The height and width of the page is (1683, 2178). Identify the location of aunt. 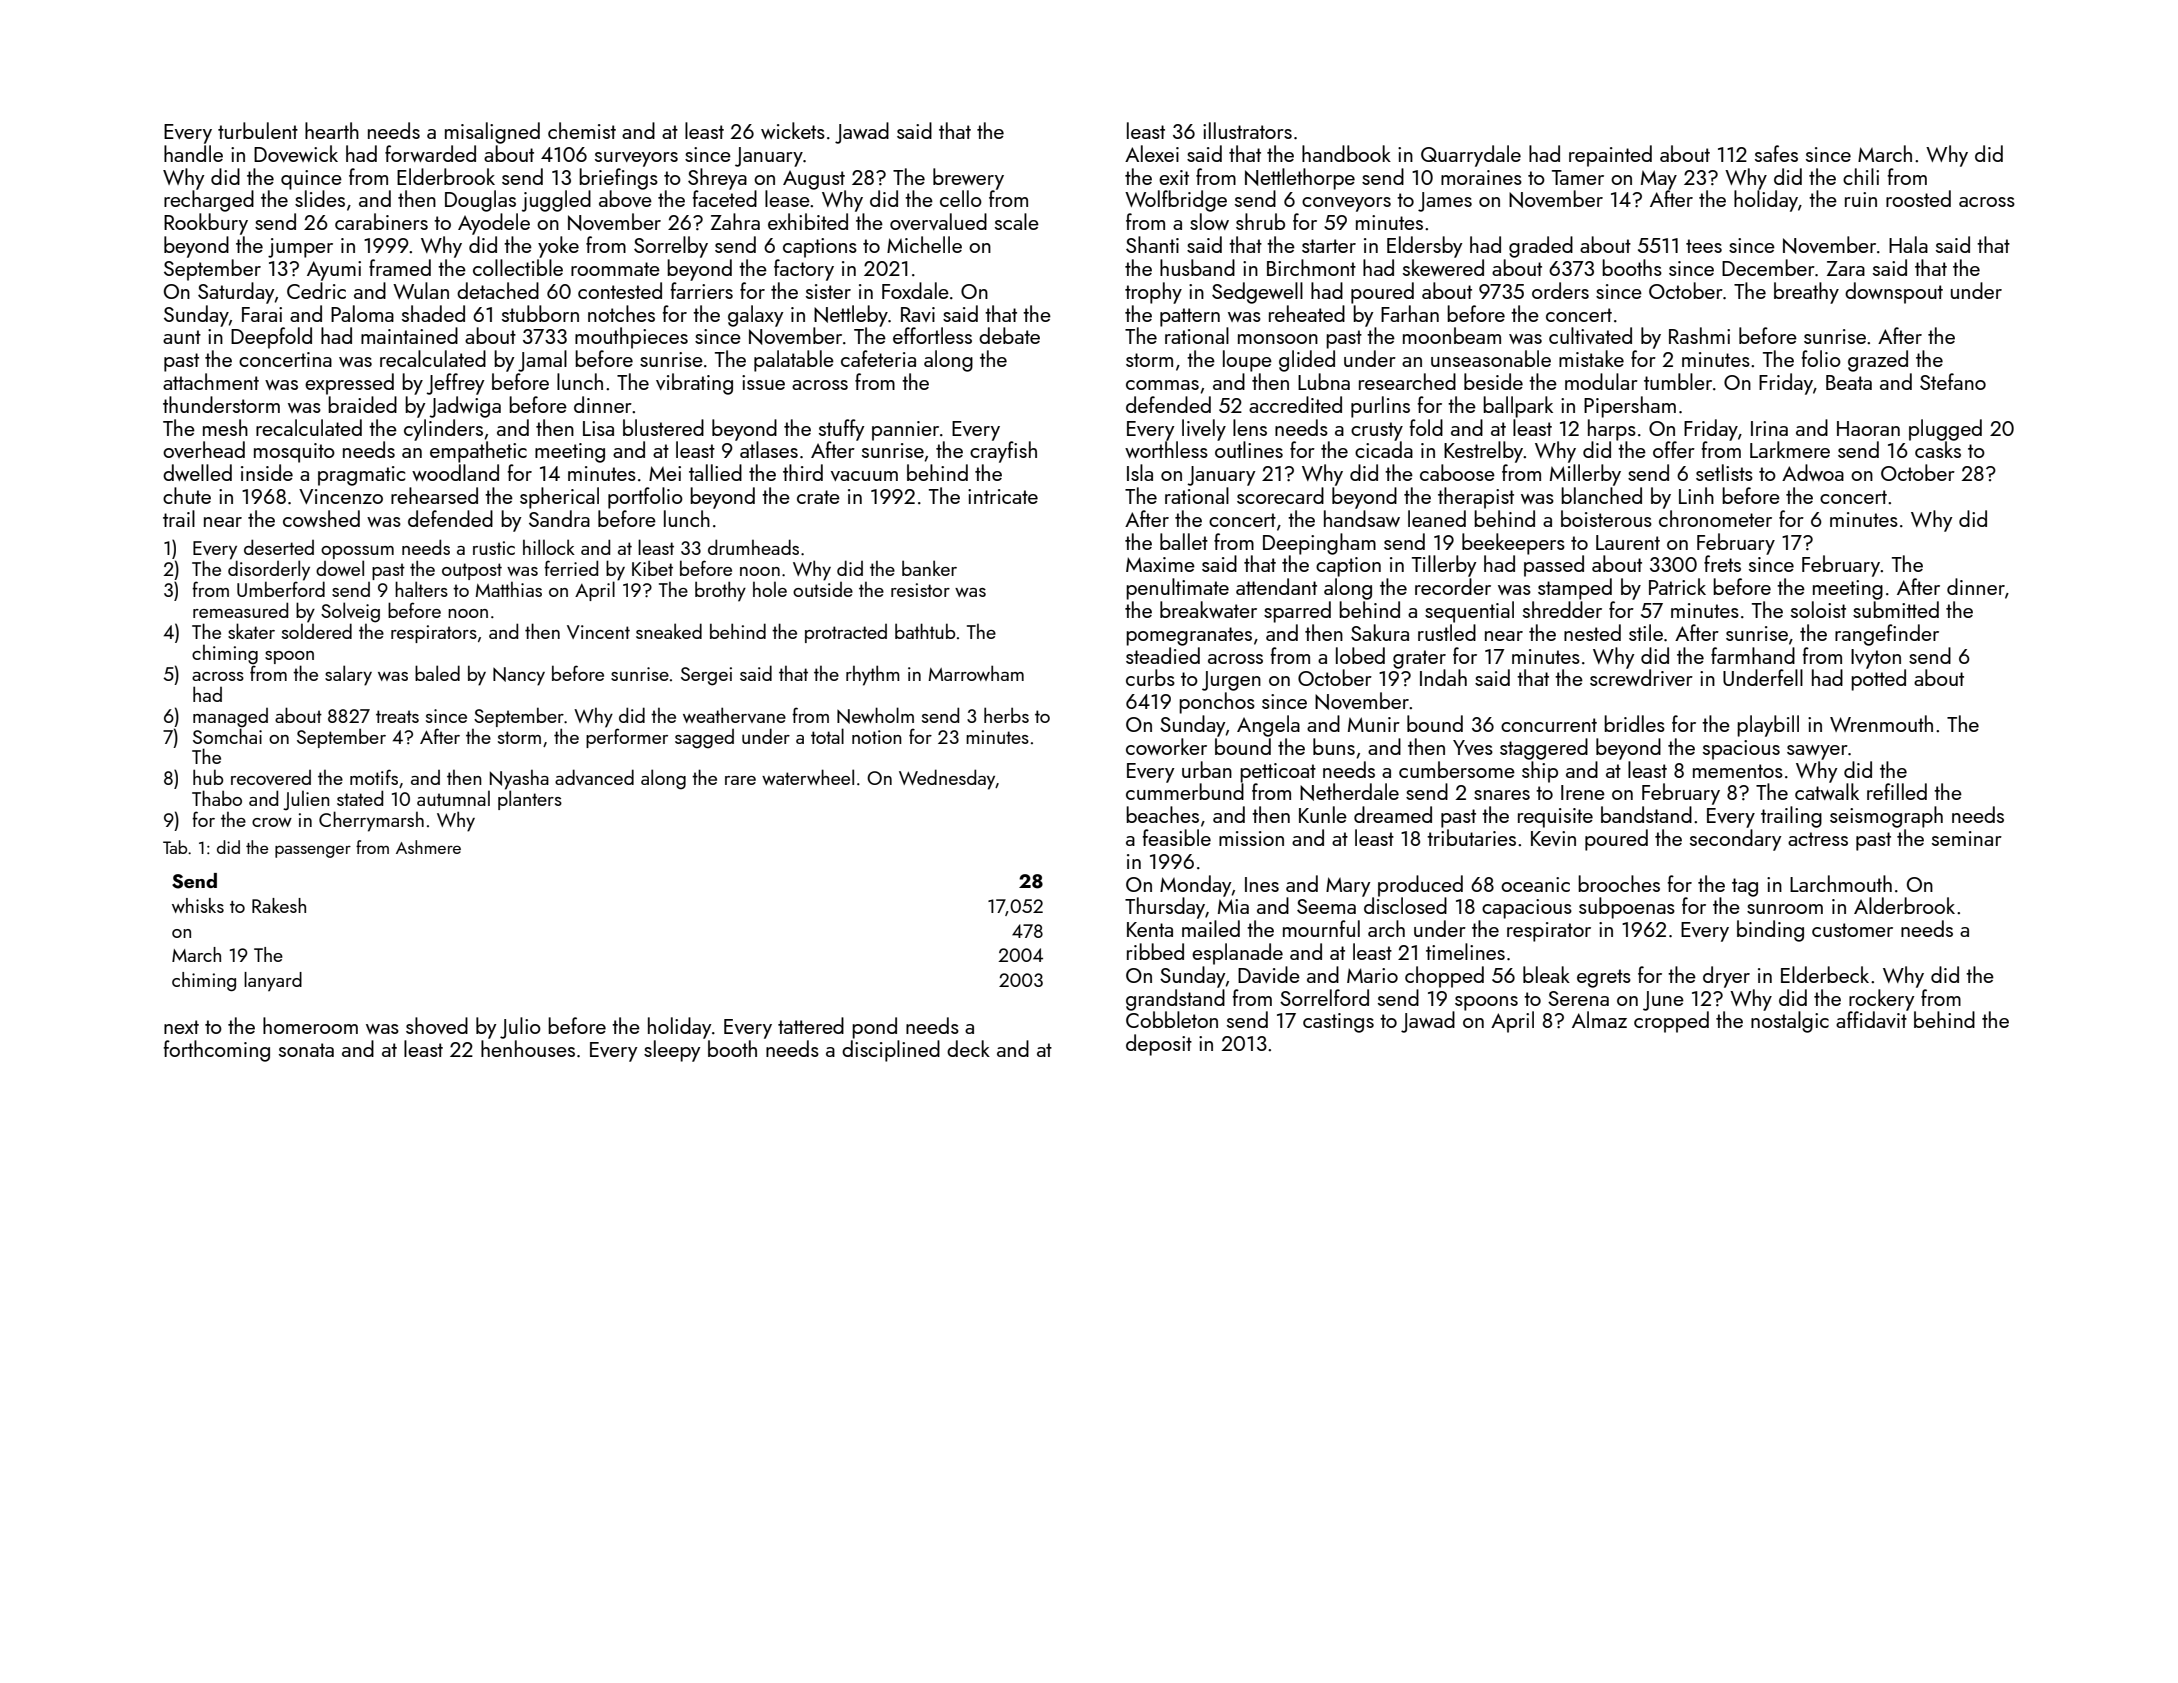
(182, 337).
